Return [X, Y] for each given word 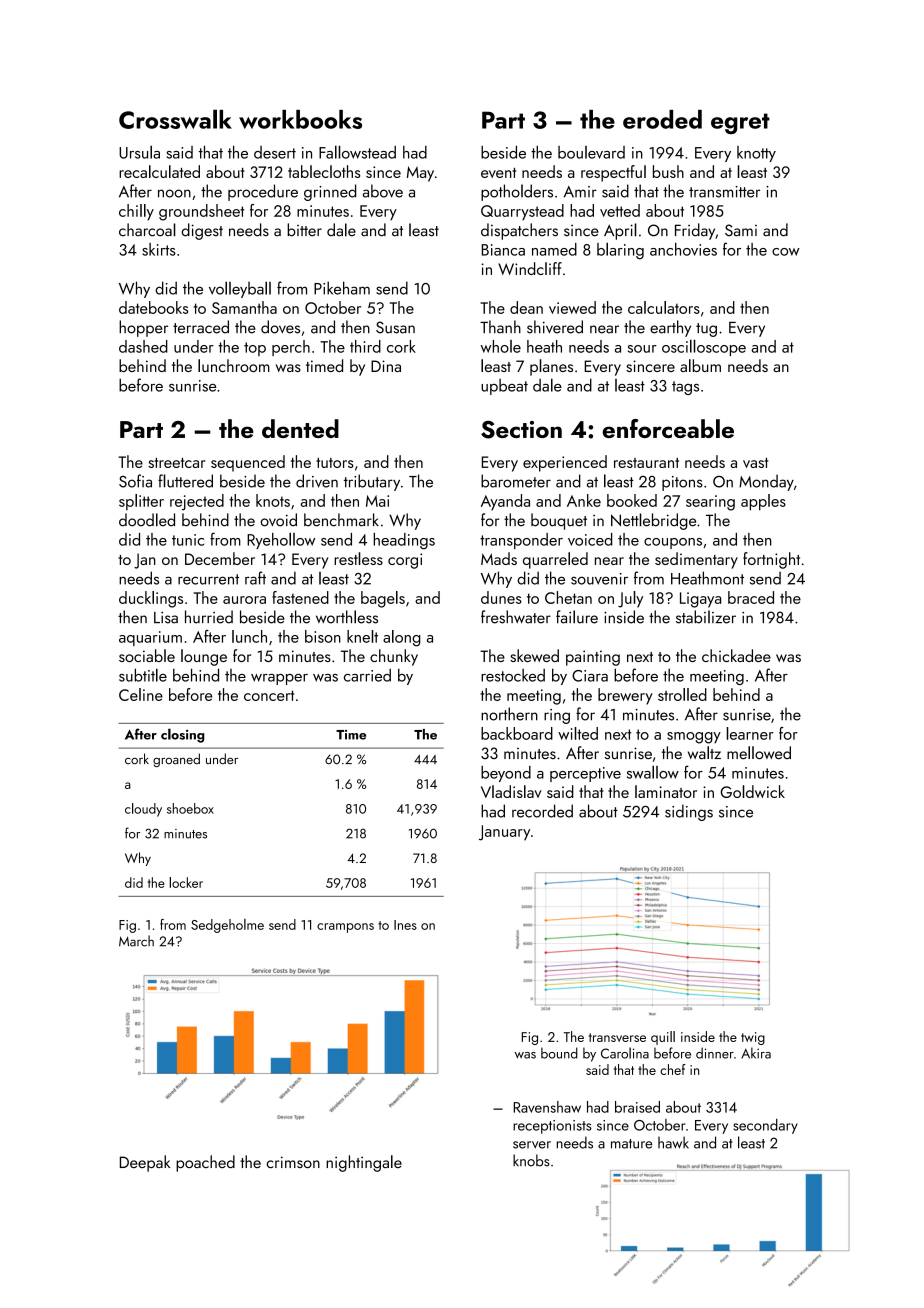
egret [740, 123]
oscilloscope [704, 347]
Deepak [145, 1163]
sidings [689, 812]
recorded [542, 811]
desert [275, 152]
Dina [386, 366]
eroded [662, 119]
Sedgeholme [227, 926]
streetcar [176, 463]
